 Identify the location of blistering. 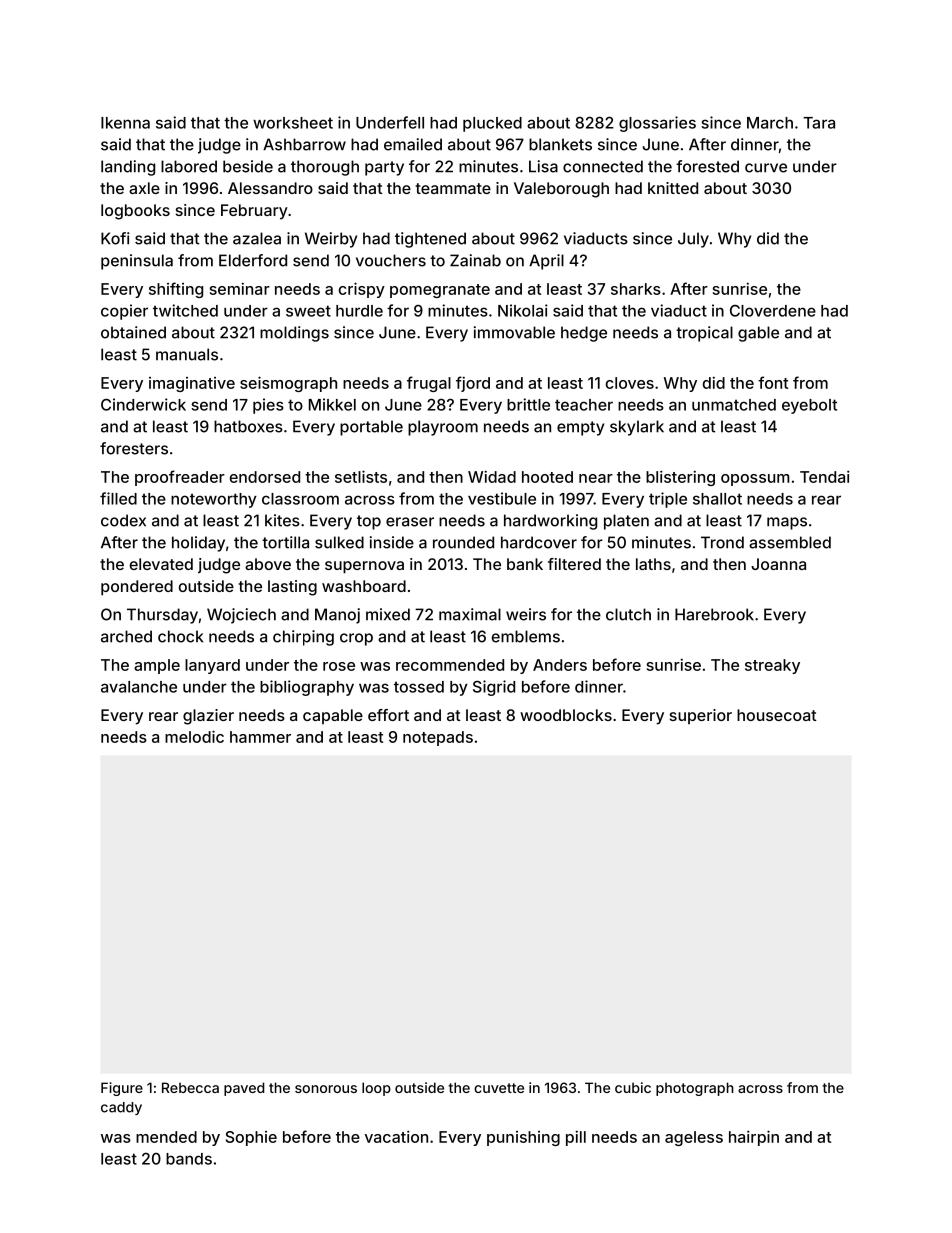
(680, 478).
